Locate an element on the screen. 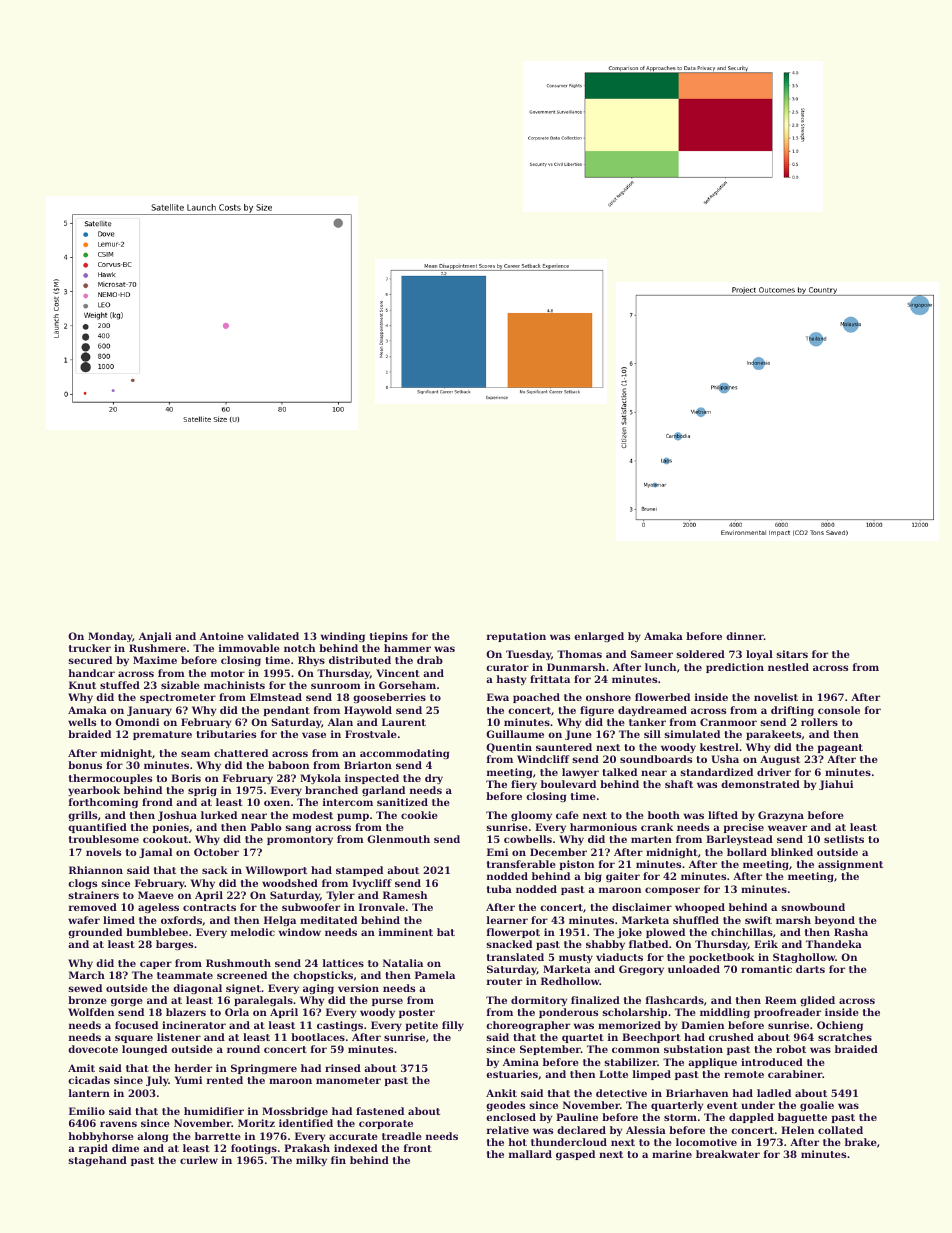 This screenshot has height=1233, width=952. enlarged is located at coordinates (599, 637).
